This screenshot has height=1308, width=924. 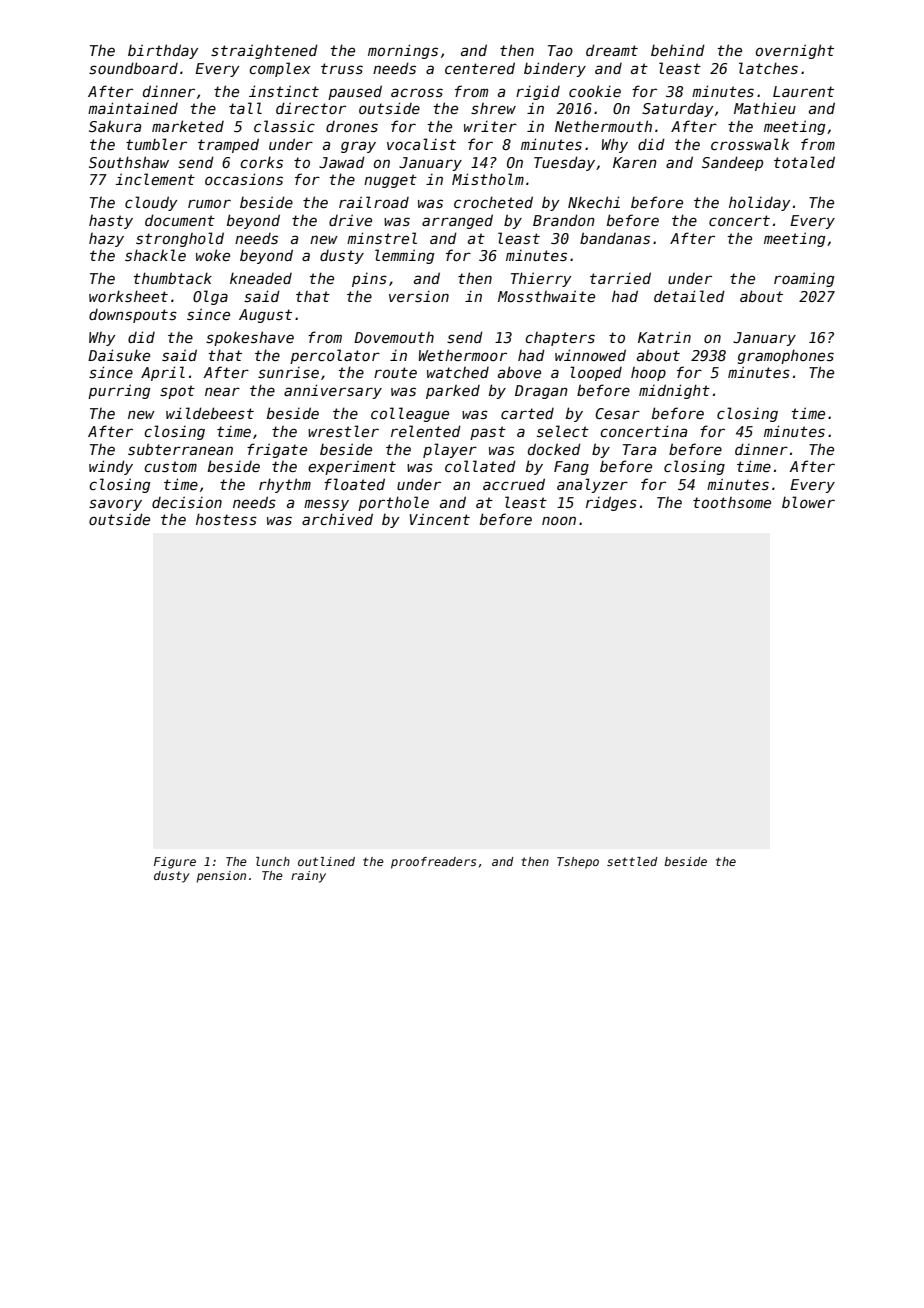 What do you see at coordinates (115, 505) in the screenshot?
I see `savory` at bounding box center [115, 505].
